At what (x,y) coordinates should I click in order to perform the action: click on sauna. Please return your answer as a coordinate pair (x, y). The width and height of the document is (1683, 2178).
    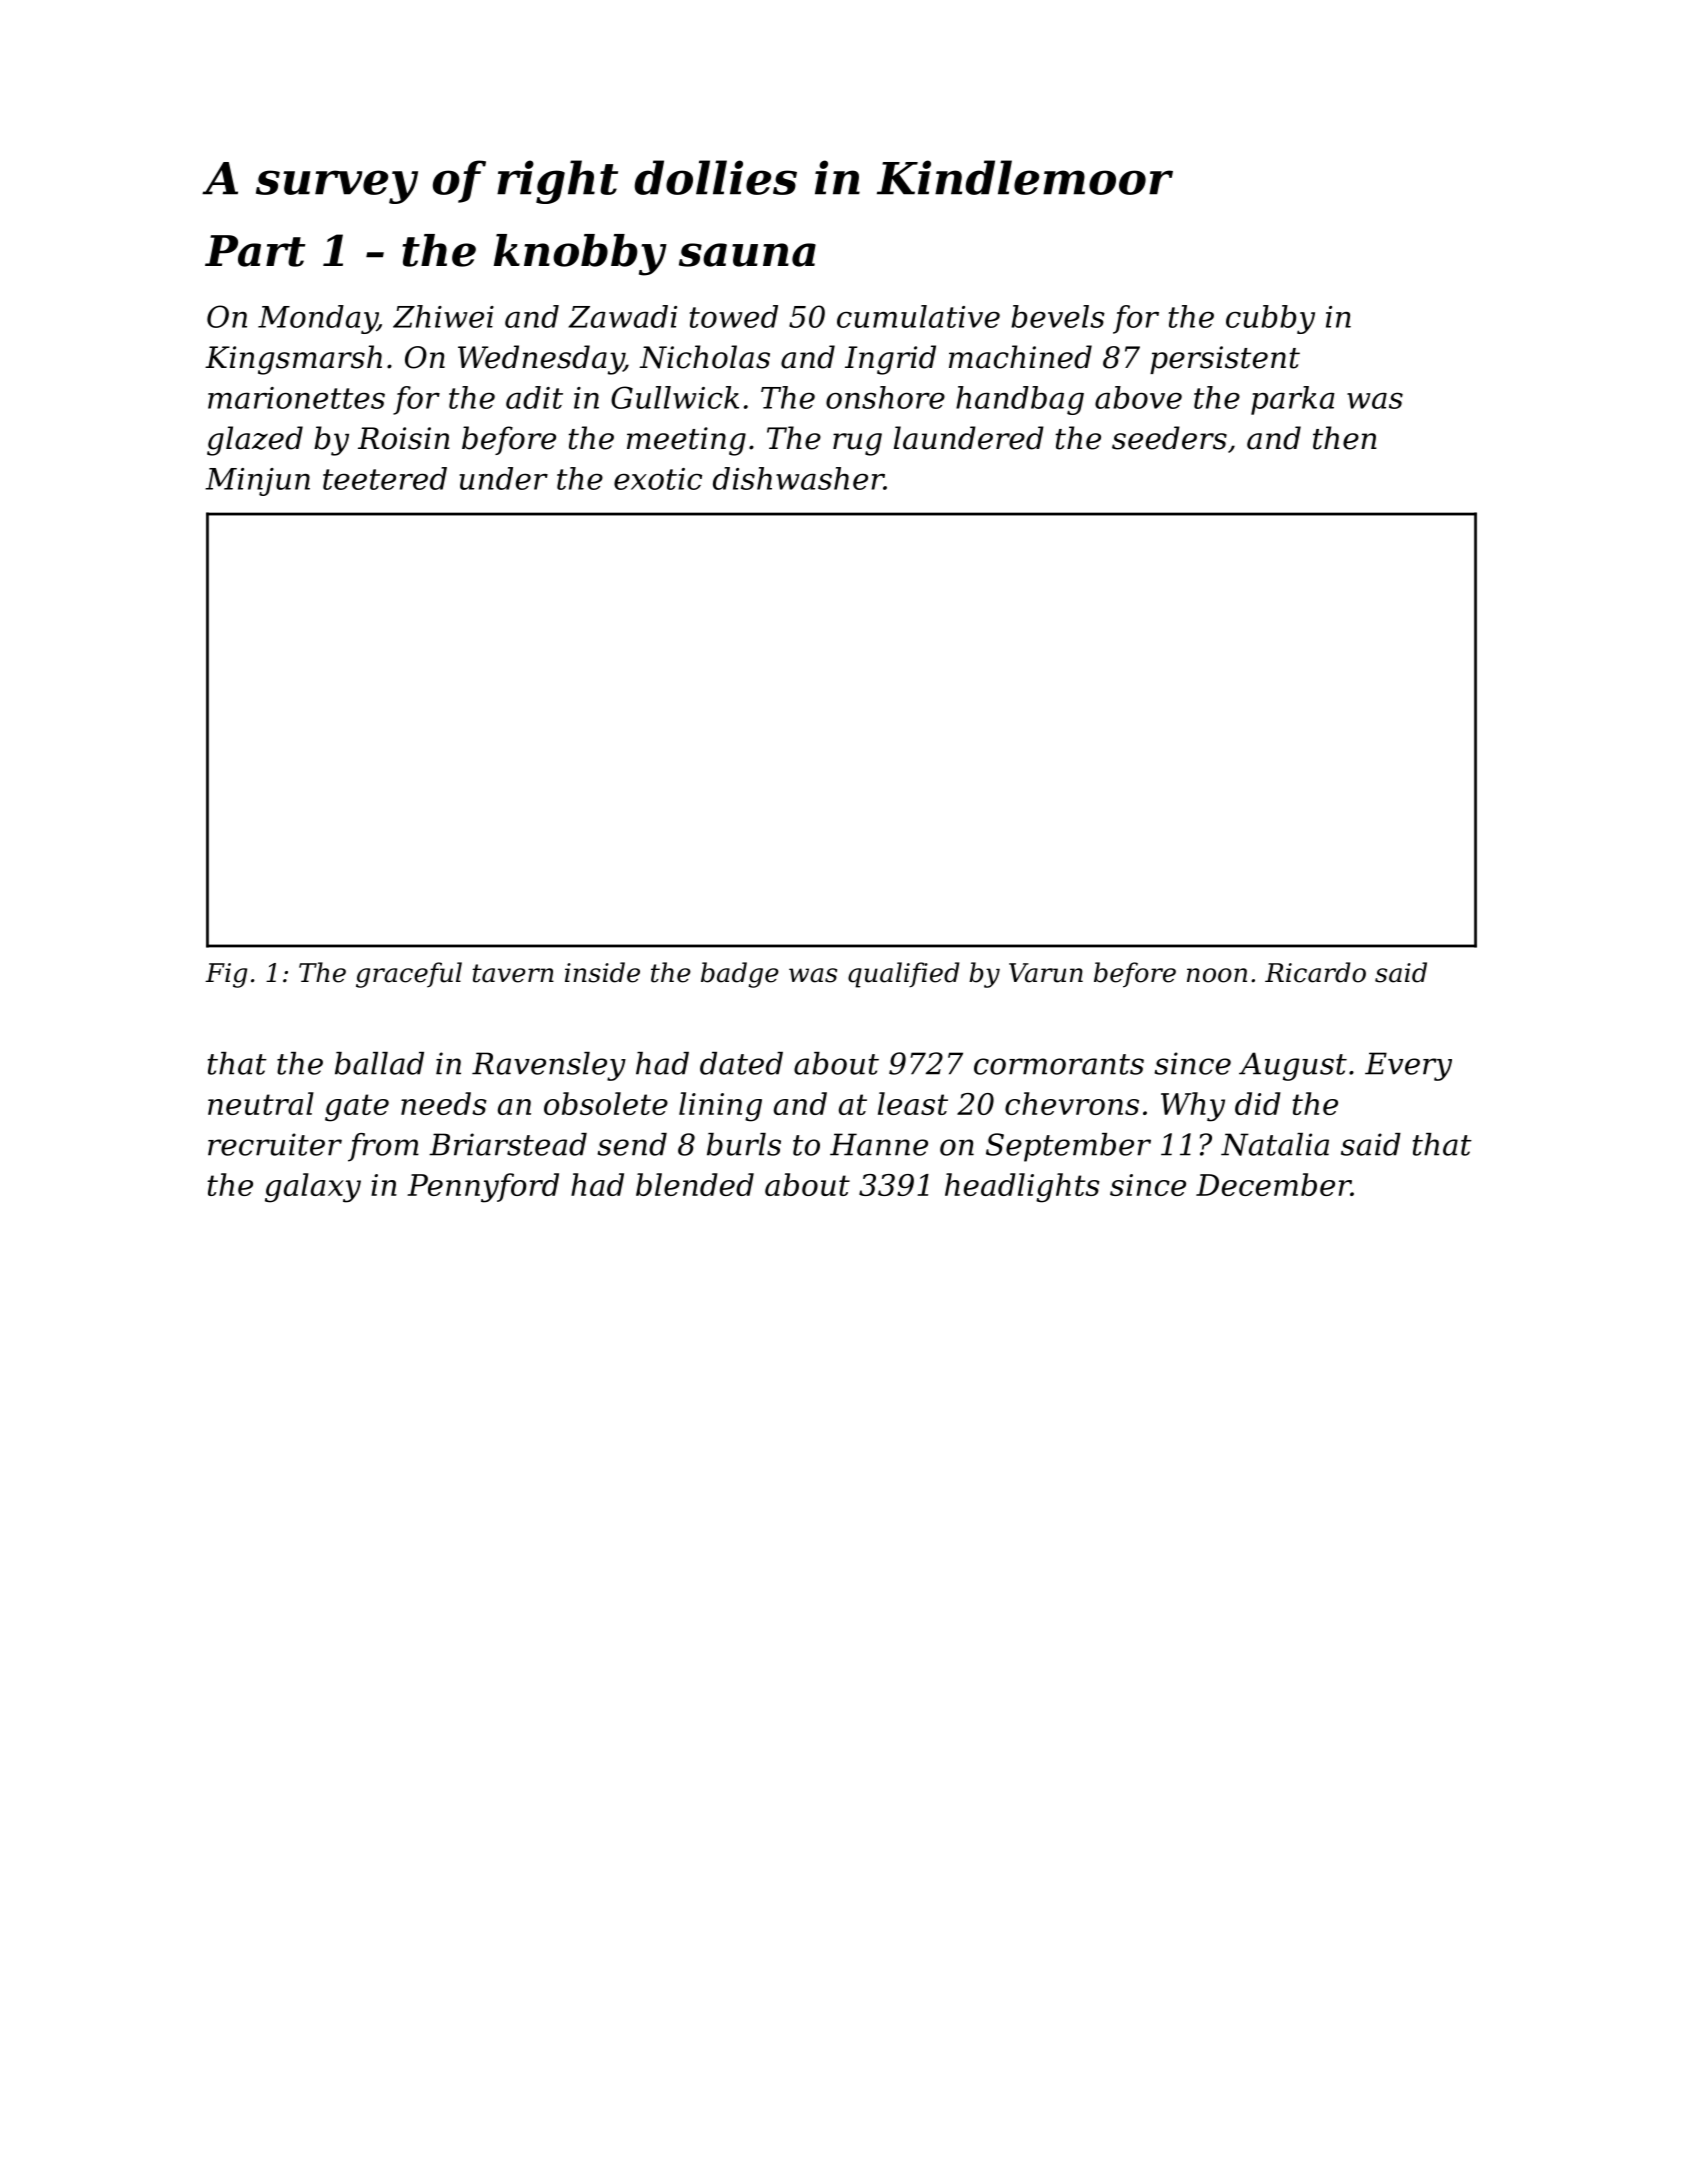
    Looking at the image, I should click on (747, 255).
